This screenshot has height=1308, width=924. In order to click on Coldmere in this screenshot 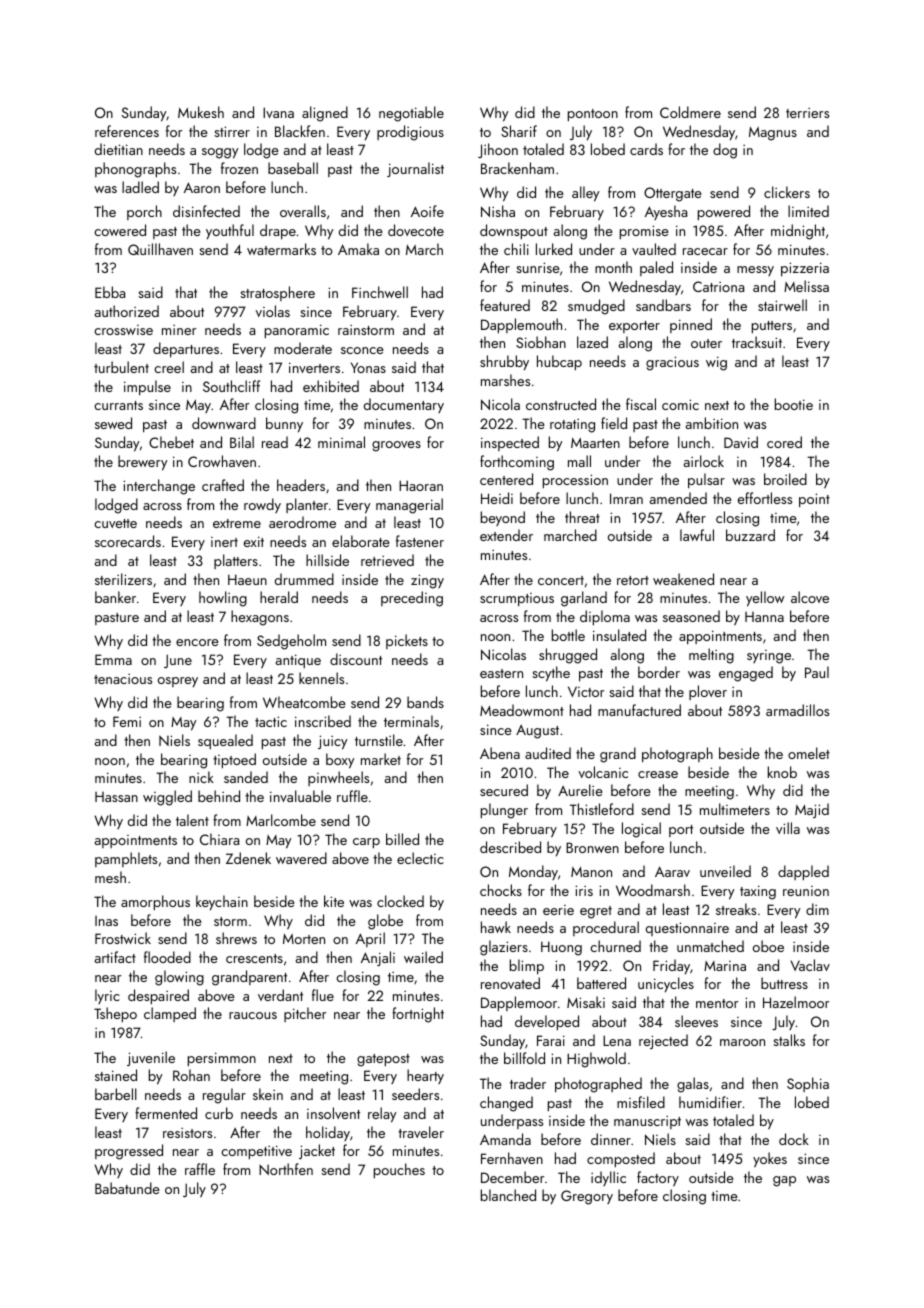, I will do `click(690, 112)`.
